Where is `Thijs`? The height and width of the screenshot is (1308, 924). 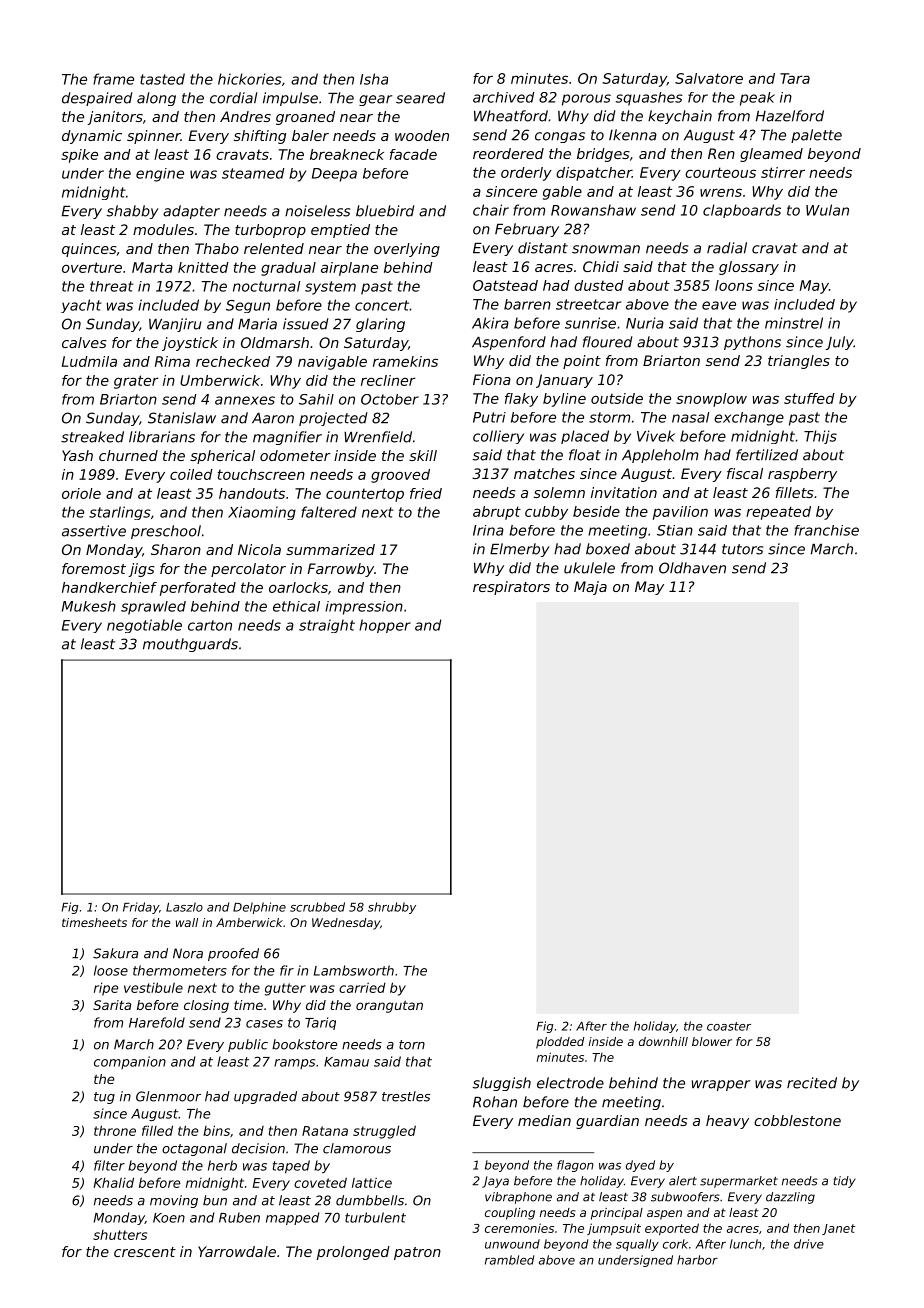
Thijs is located at coordinates (820, 437).
